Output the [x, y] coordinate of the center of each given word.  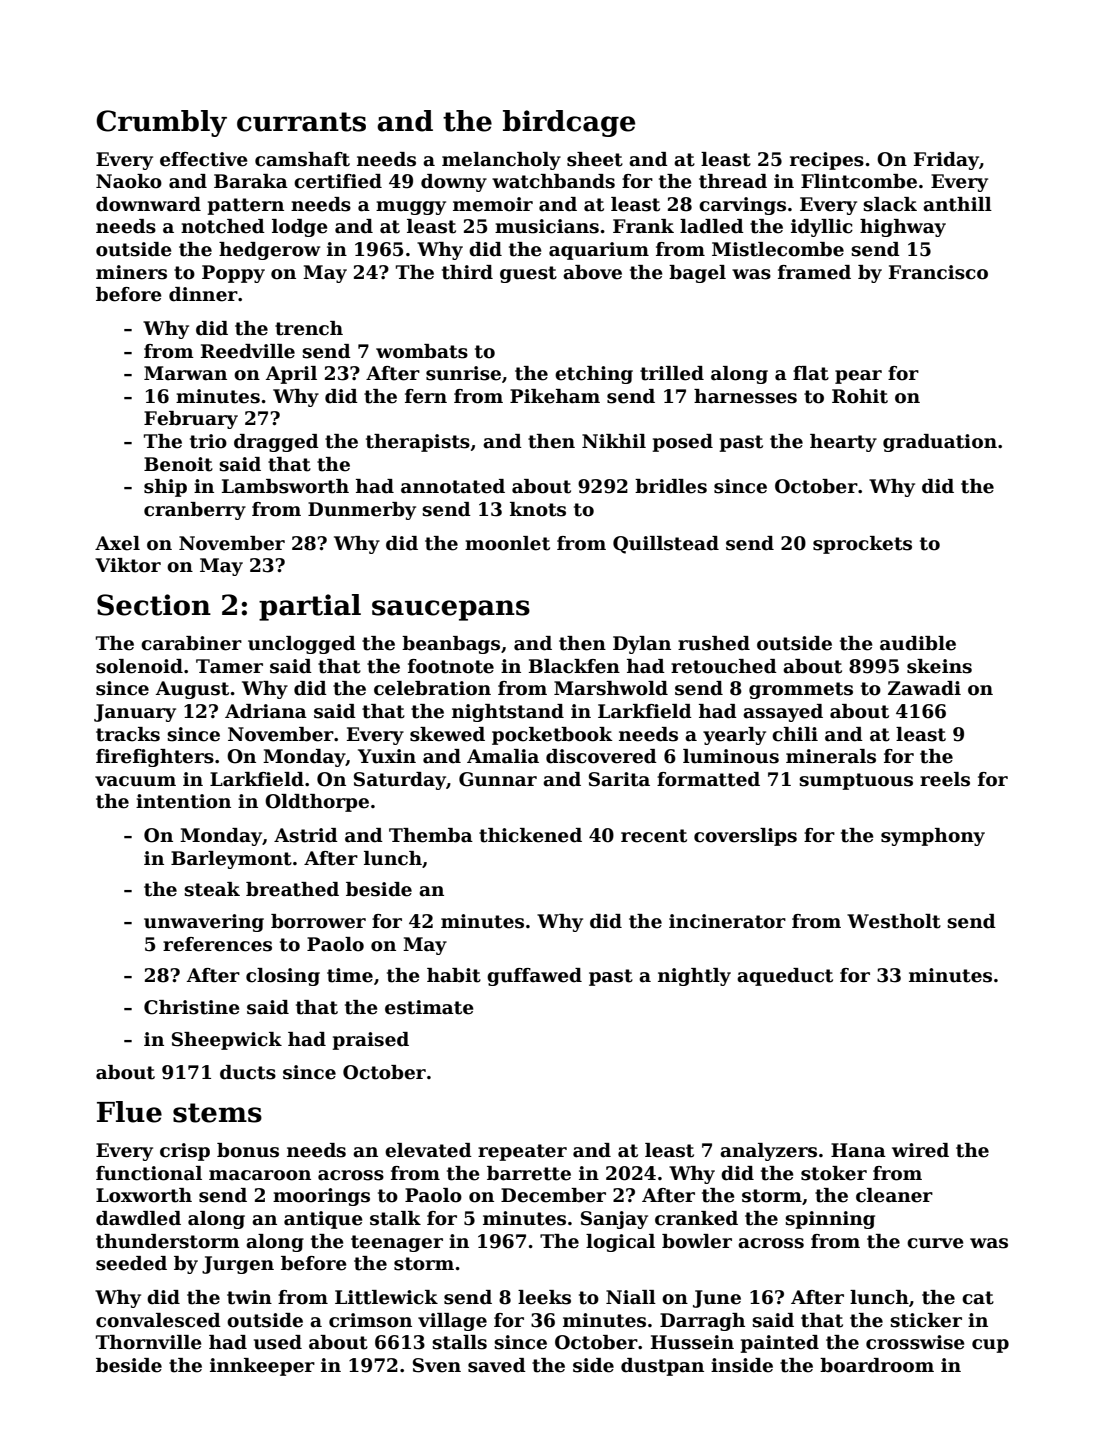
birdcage [569, 123]
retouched [724, 666]
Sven [437, 1365]
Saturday [400, 781]
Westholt [894, 921]
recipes [827, 161]
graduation [940, 443]
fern [426, 396]
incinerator [727, 921]
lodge [300, 228]
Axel [117, 543]
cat [978, 1298]
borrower [318, 921]
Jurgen [238, 1265]
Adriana [266, 711]
